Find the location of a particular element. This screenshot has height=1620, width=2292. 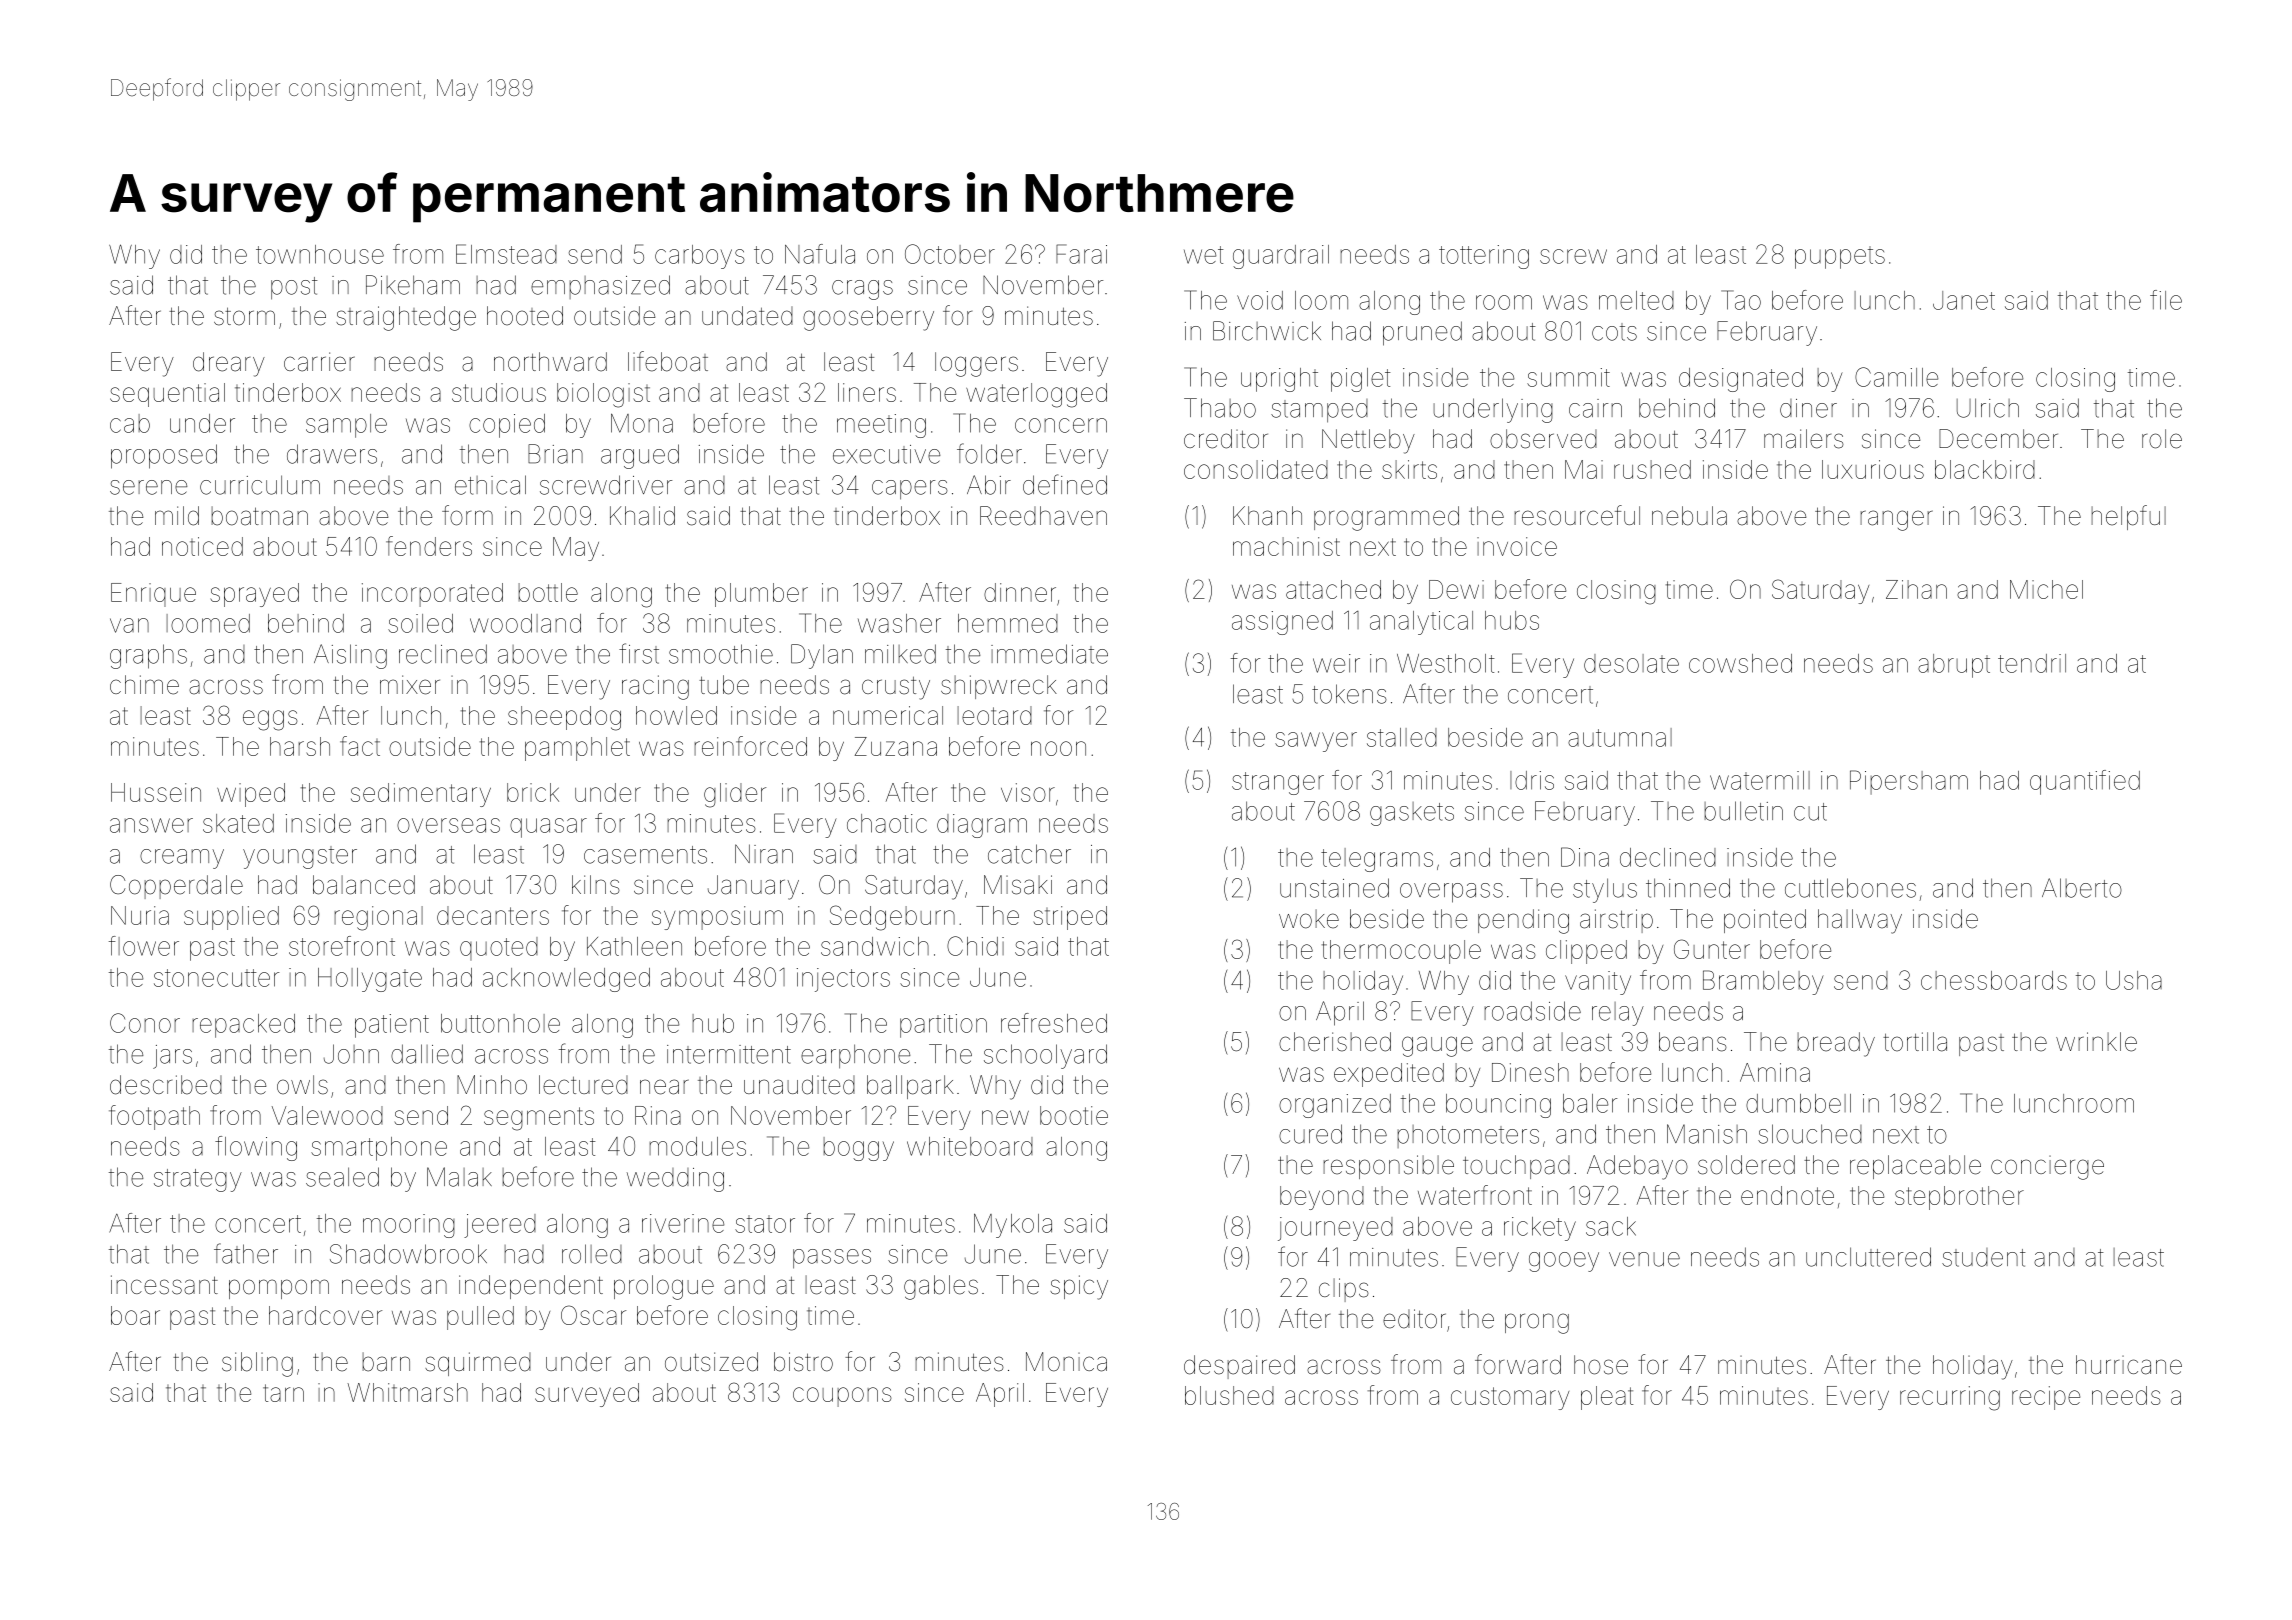

organized is located at coordinates (1335, 1106).
